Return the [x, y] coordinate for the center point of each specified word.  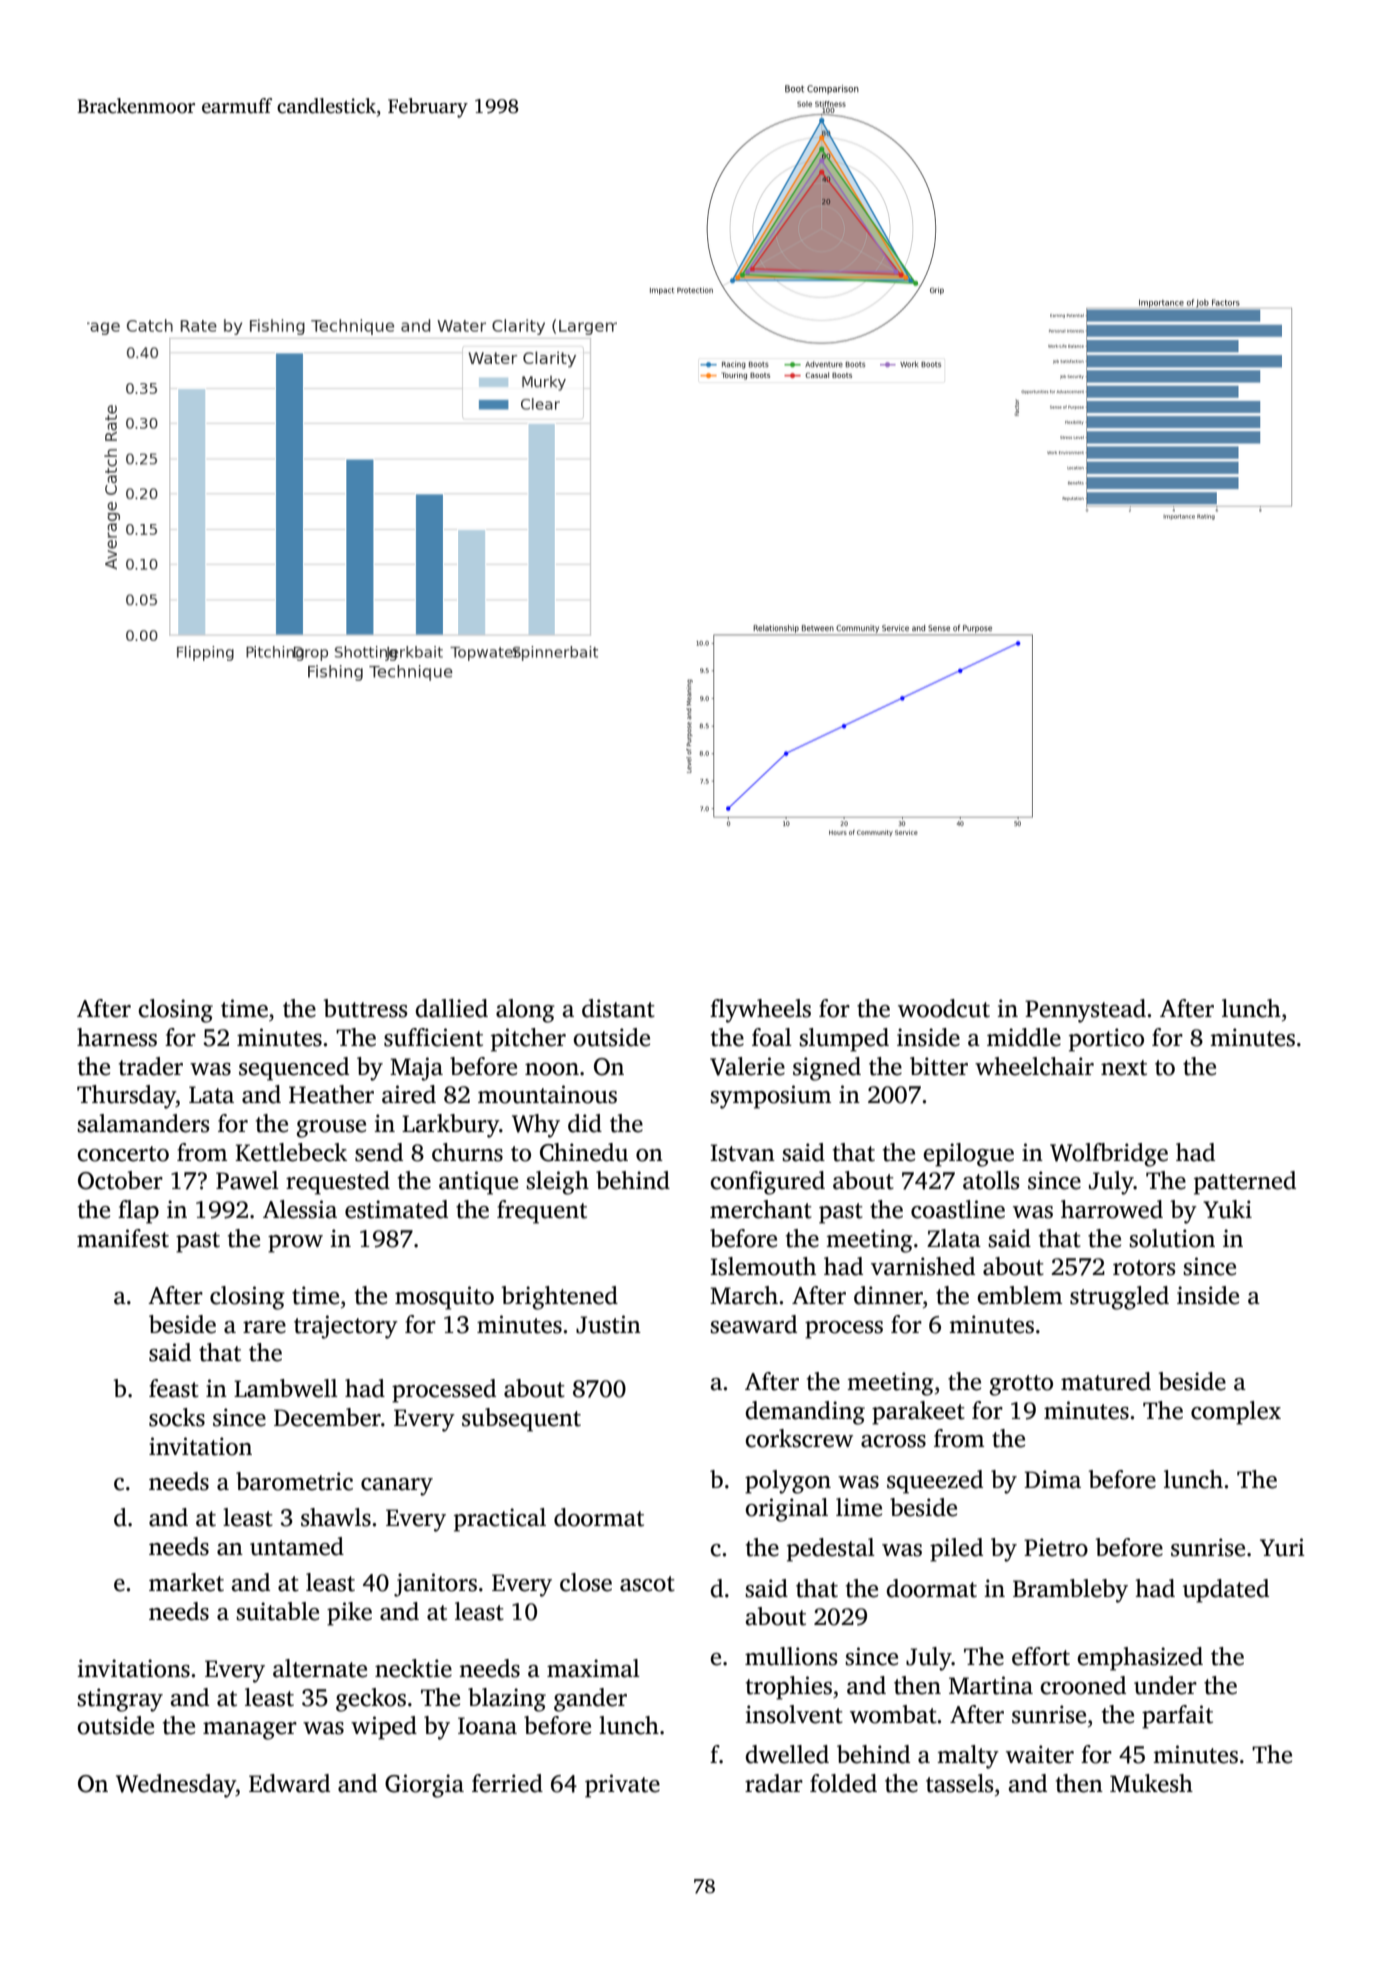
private [622, 1786]
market [186, 1582]
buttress [365, 1008]
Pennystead [1085, 1011]
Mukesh [1151, 1783]
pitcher [528, 1040]
